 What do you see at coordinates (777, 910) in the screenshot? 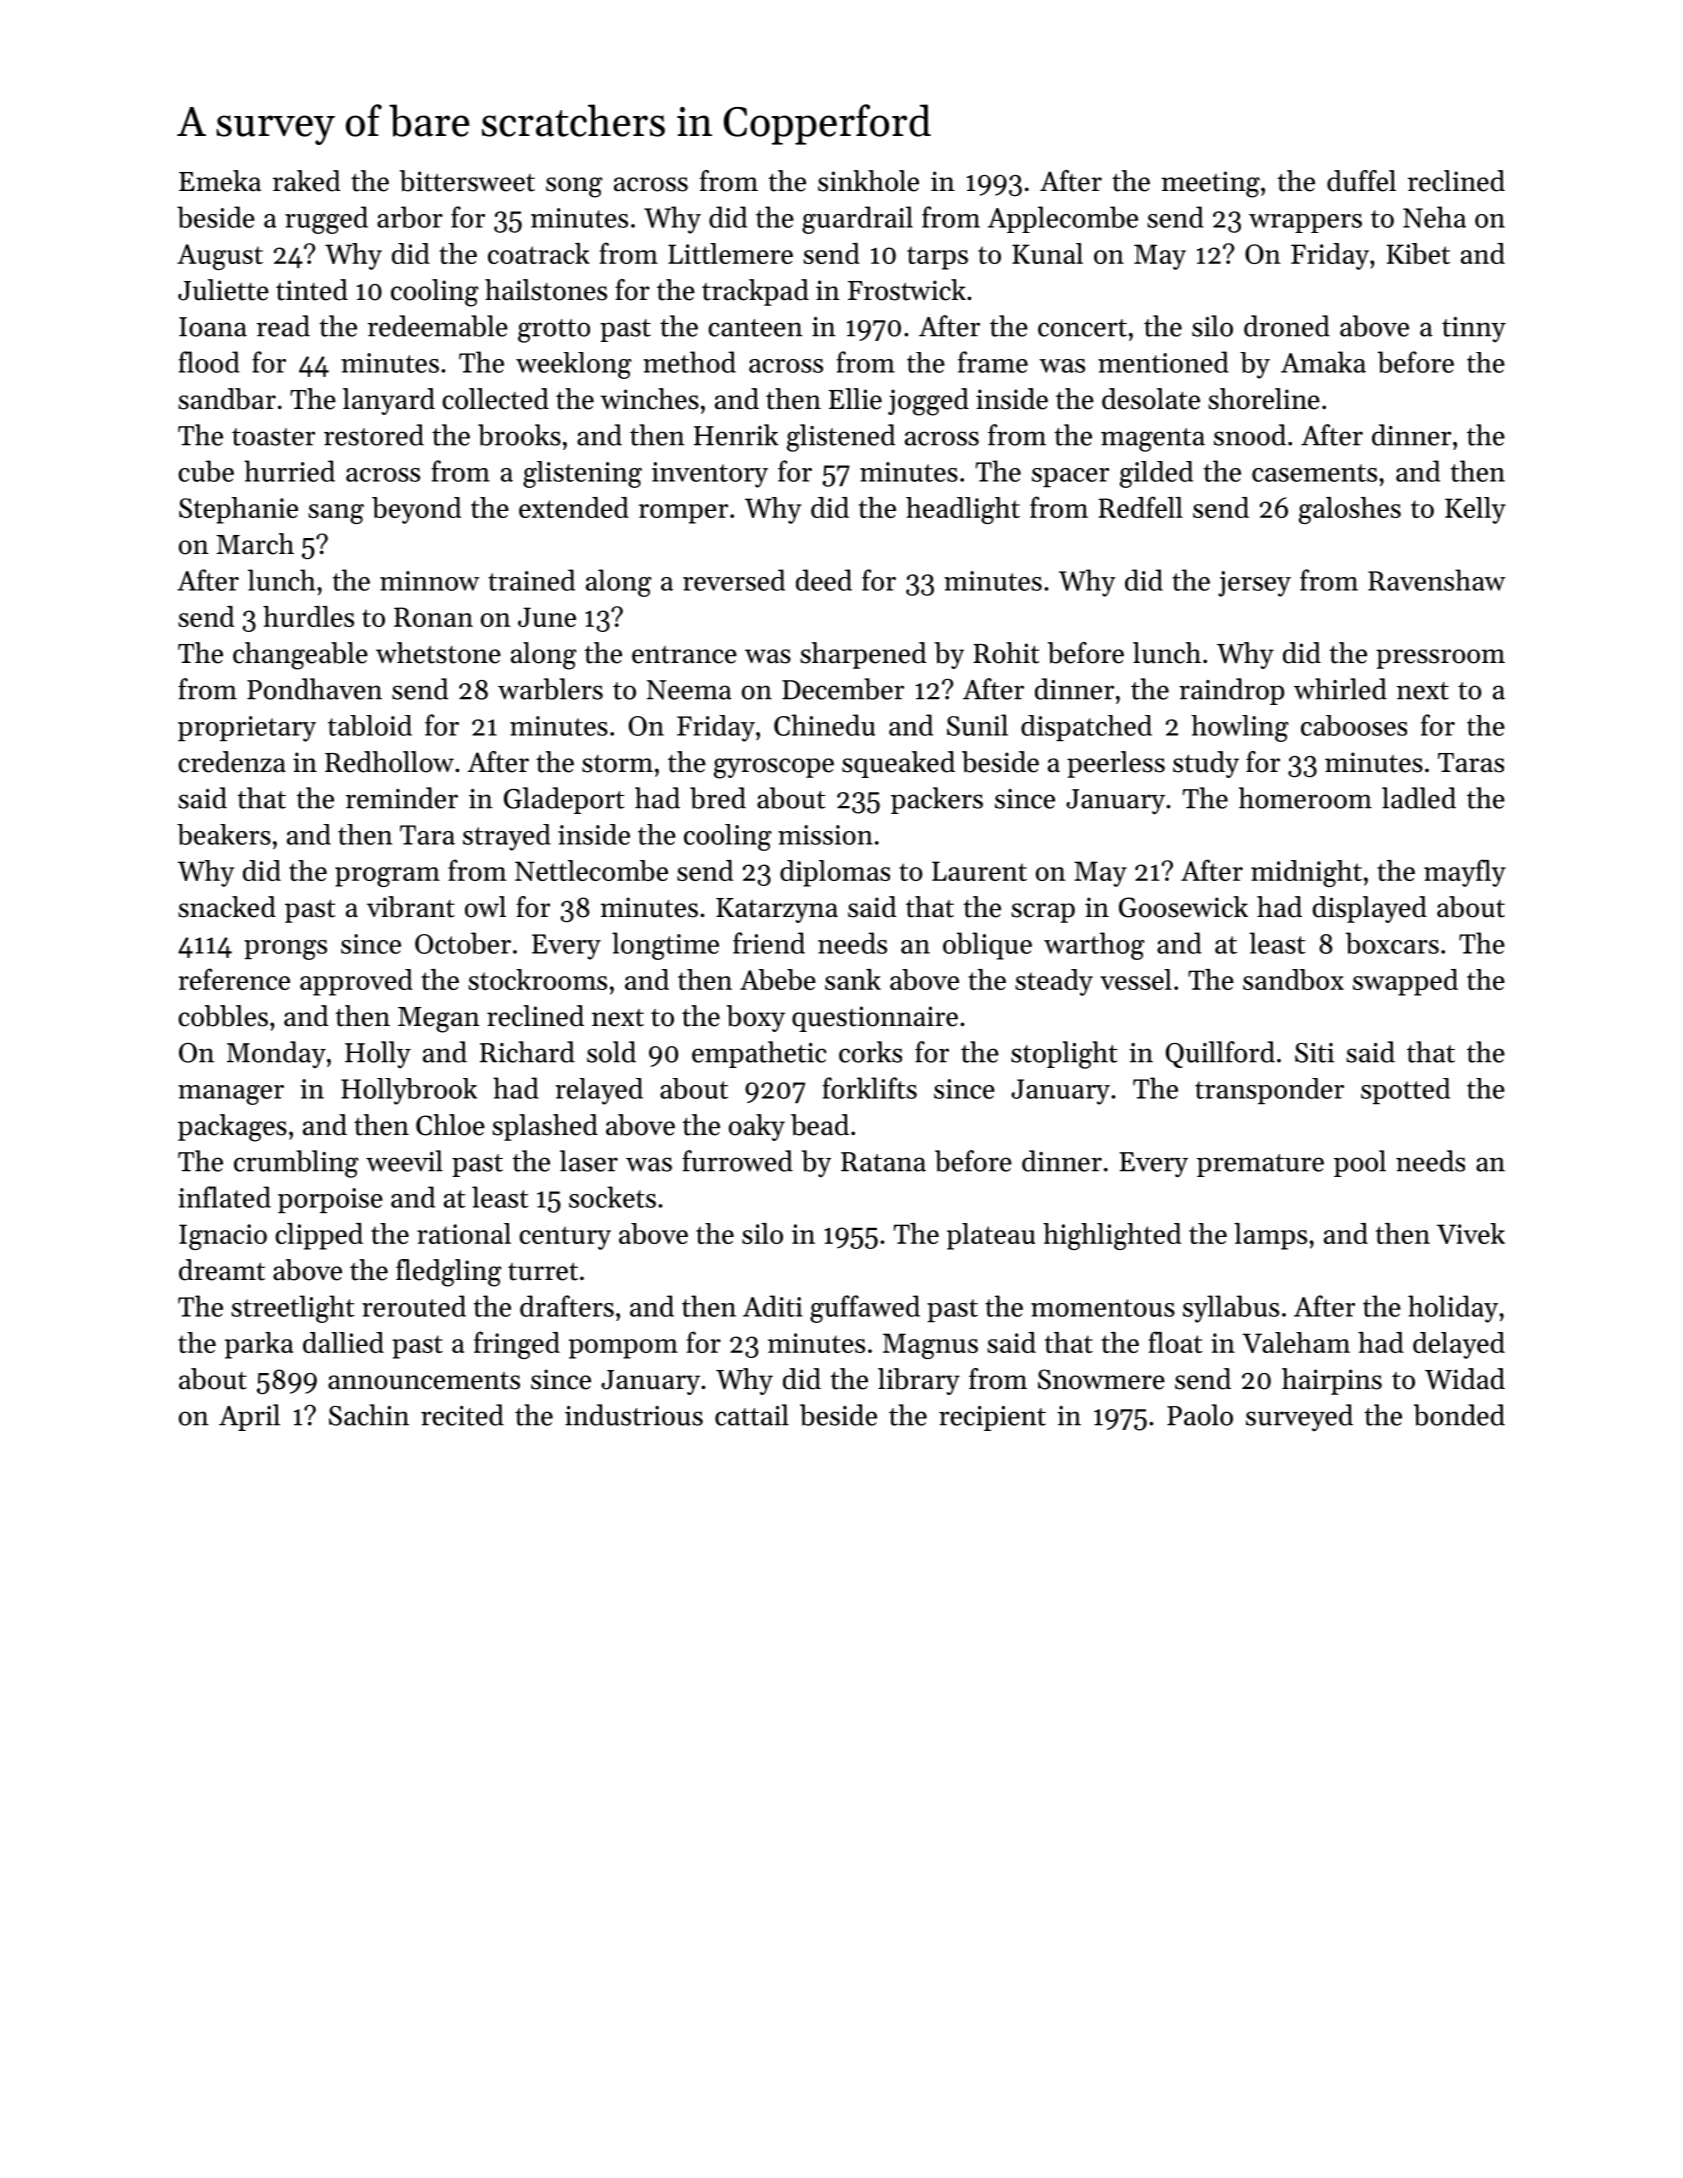
I see `Katarzyna` at bounding box center [777, 910].
